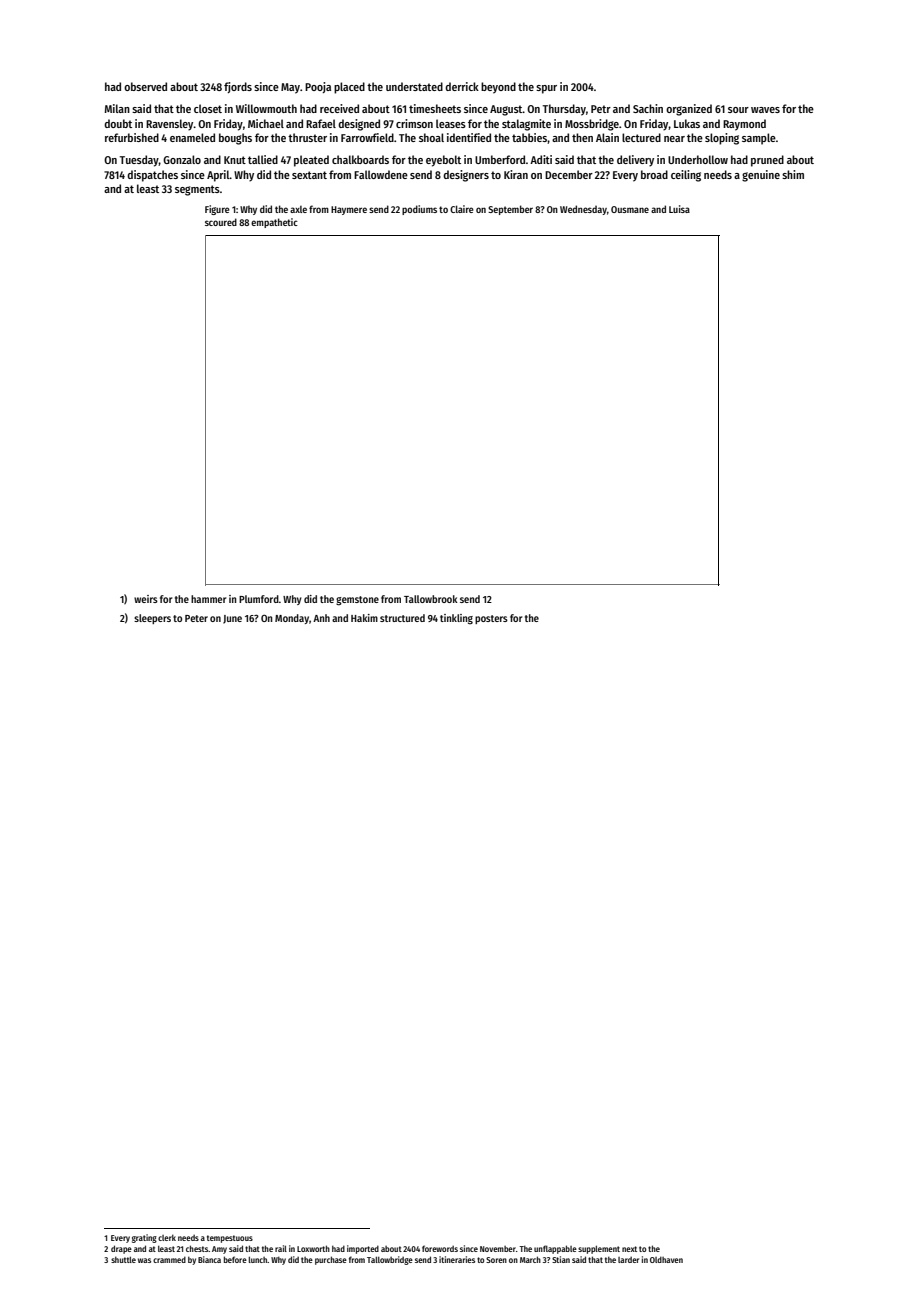  Describe the element at coordinates (139, 161) in the image. I see `Tuesday` at that location.
